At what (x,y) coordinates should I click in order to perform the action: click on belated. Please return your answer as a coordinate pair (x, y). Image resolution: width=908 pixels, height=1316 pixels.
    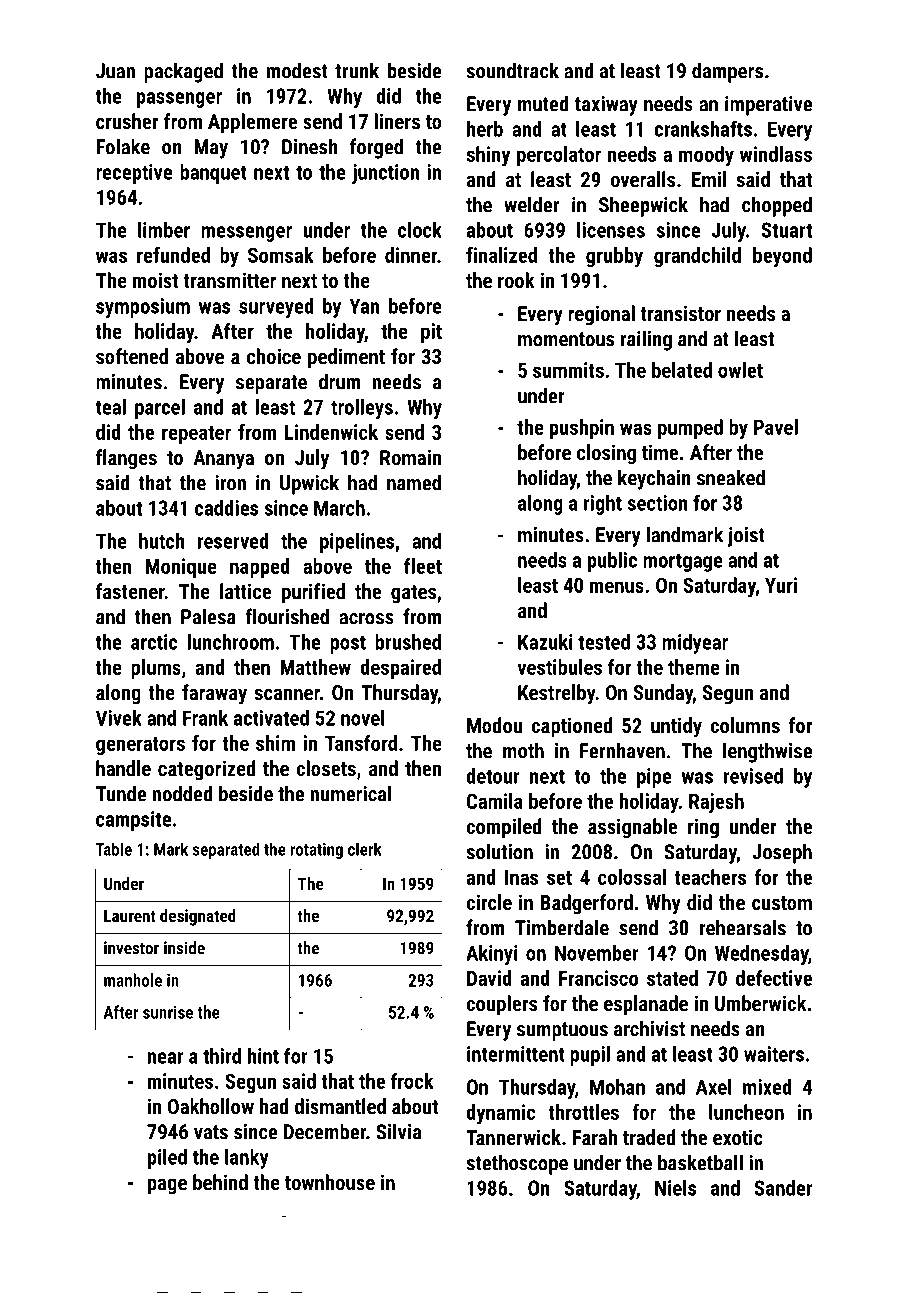
    Looking at the image, I should click on (682, 370).
